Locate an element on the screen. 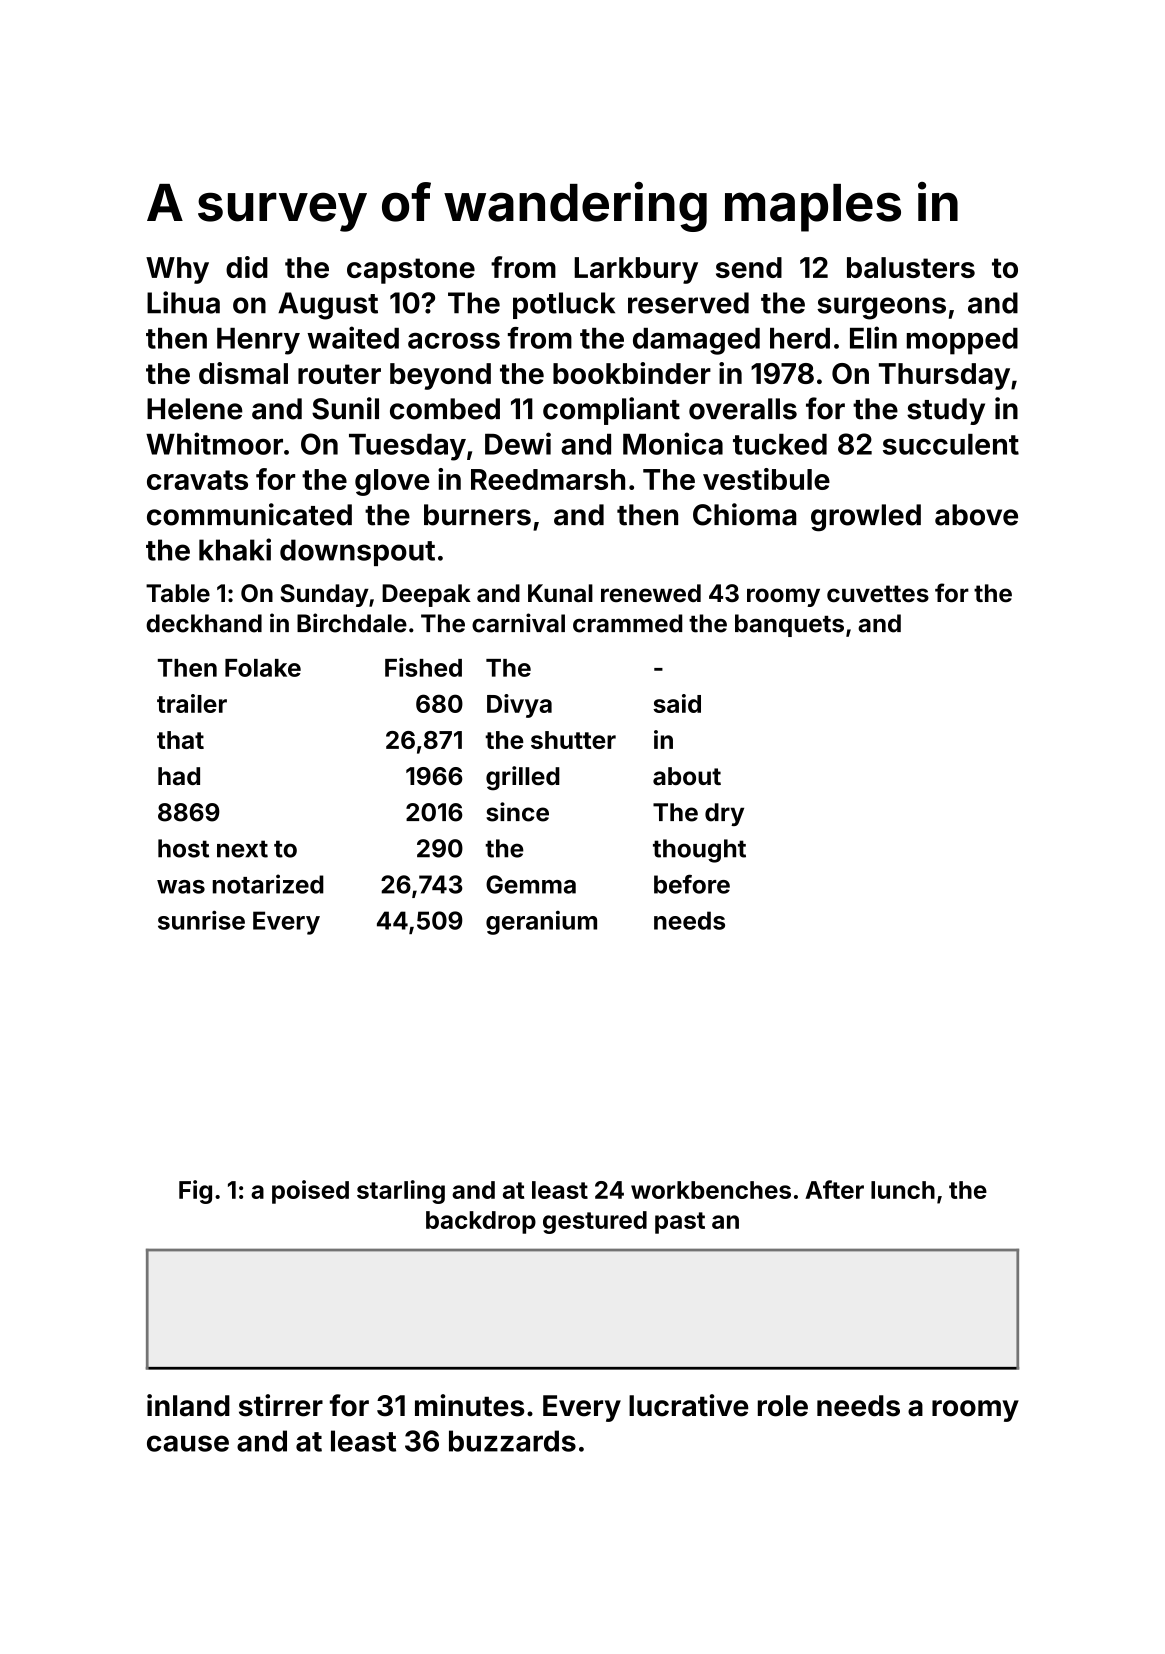 The image size is (1165, 1654). past is located at coordinates (680, 1223).
